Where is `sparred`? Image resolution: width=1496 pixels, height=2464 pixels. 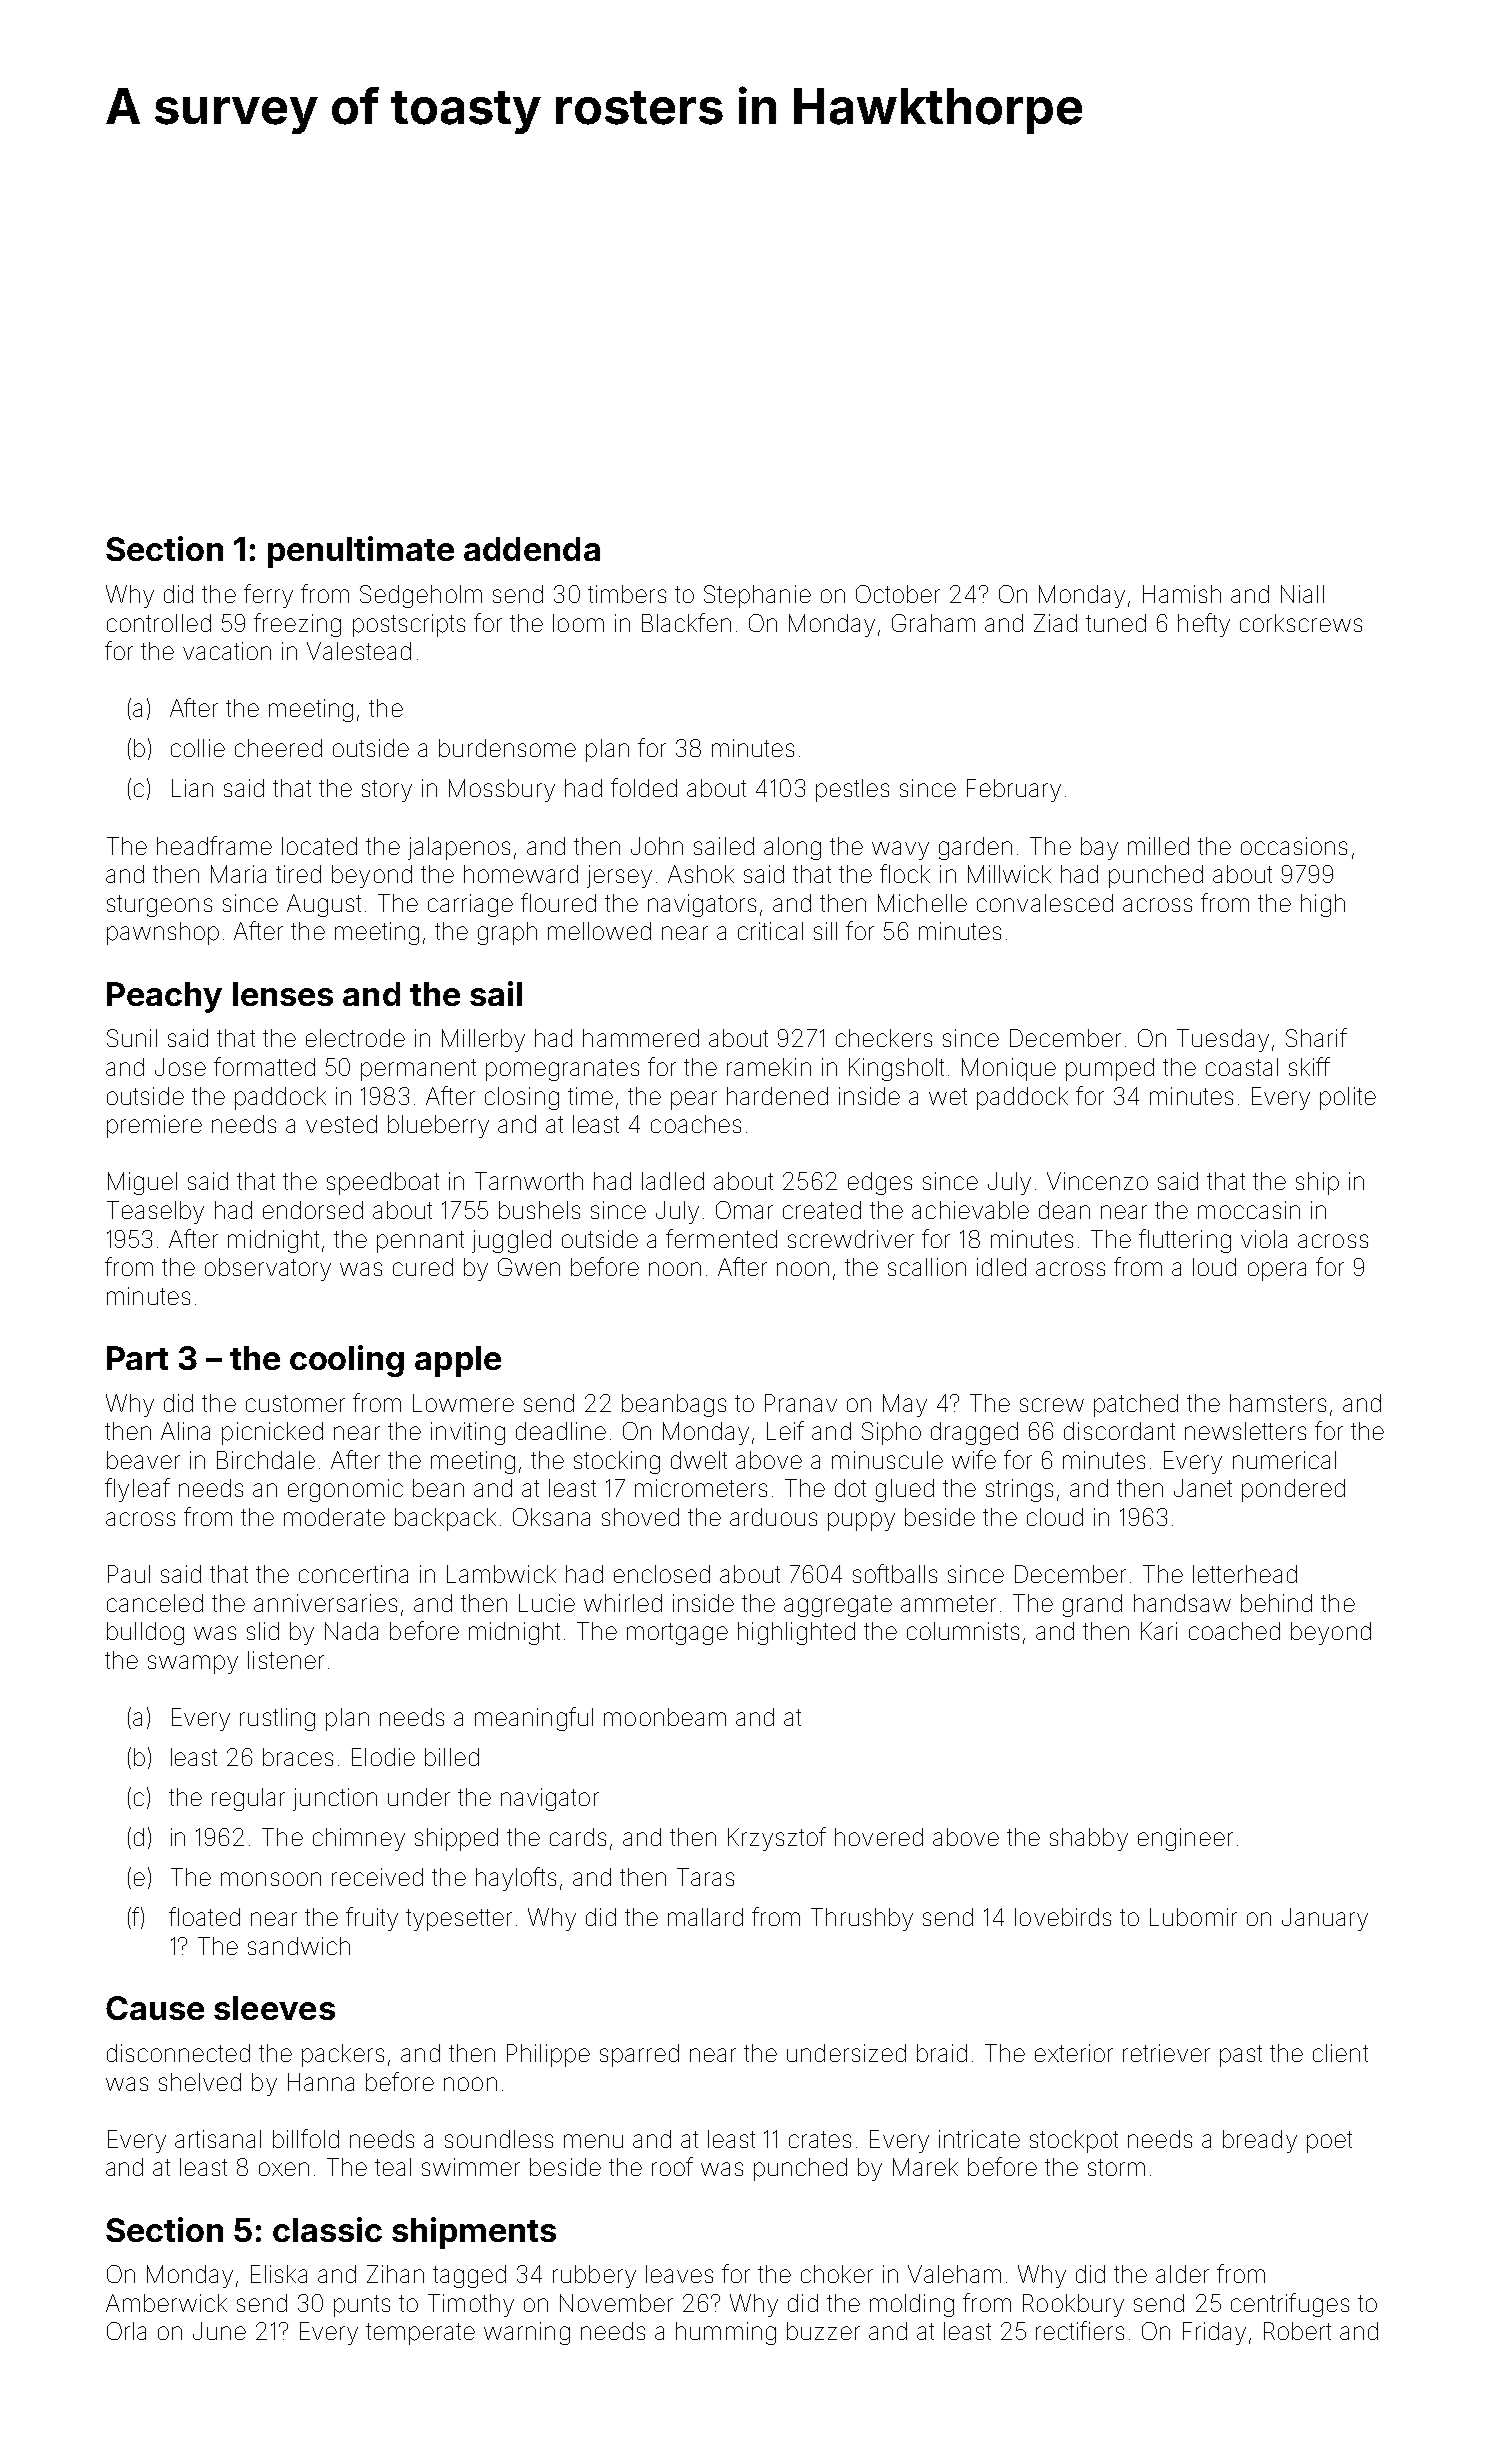 sparred is located at coordinates (639, 2055).
